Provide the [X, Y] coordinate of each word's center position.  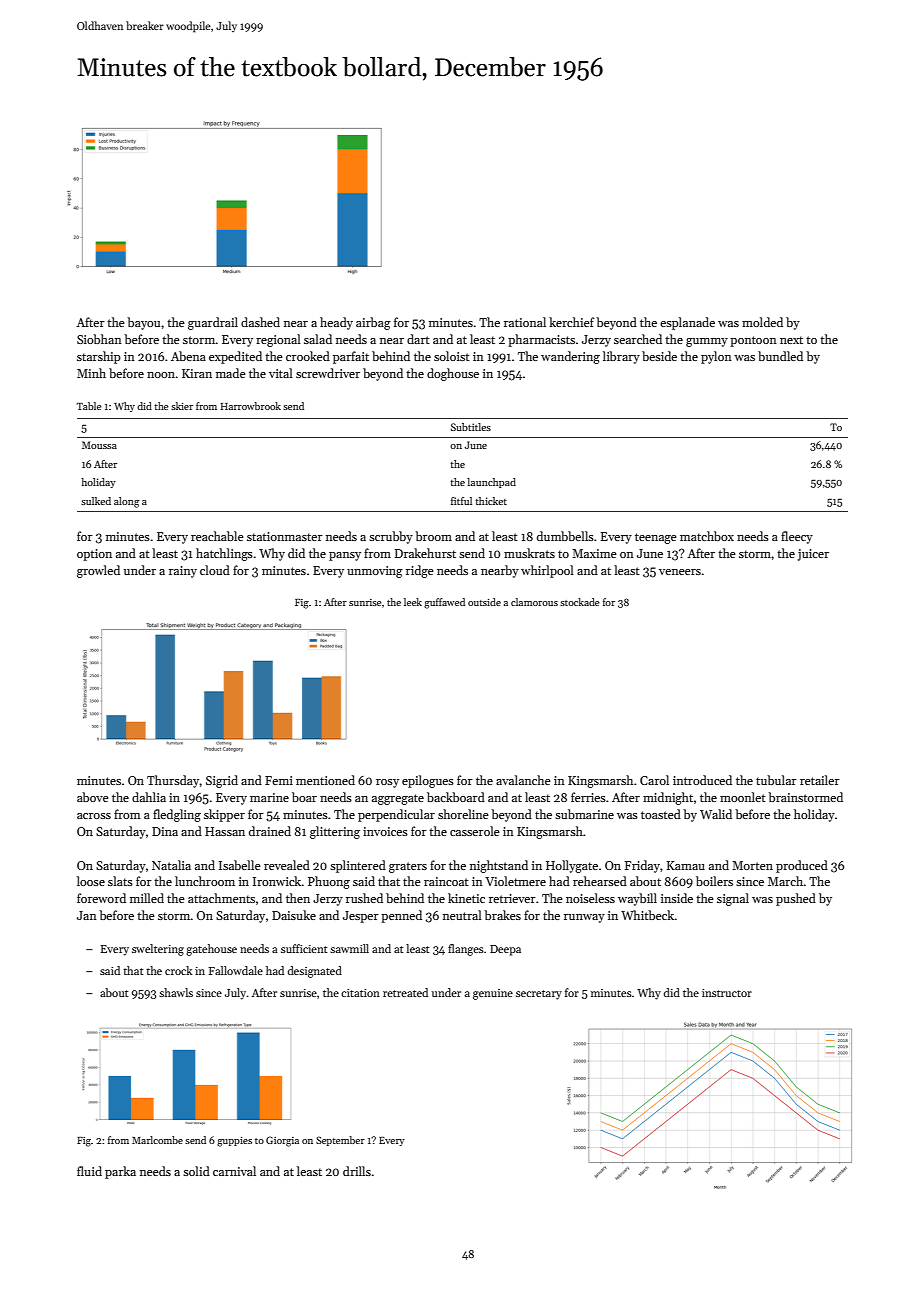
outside [484, 602]
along [127, 502]
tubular [776, 780]
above [93, 797]
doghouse [453, 374]
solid [196, 1171]
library [621, 357]
